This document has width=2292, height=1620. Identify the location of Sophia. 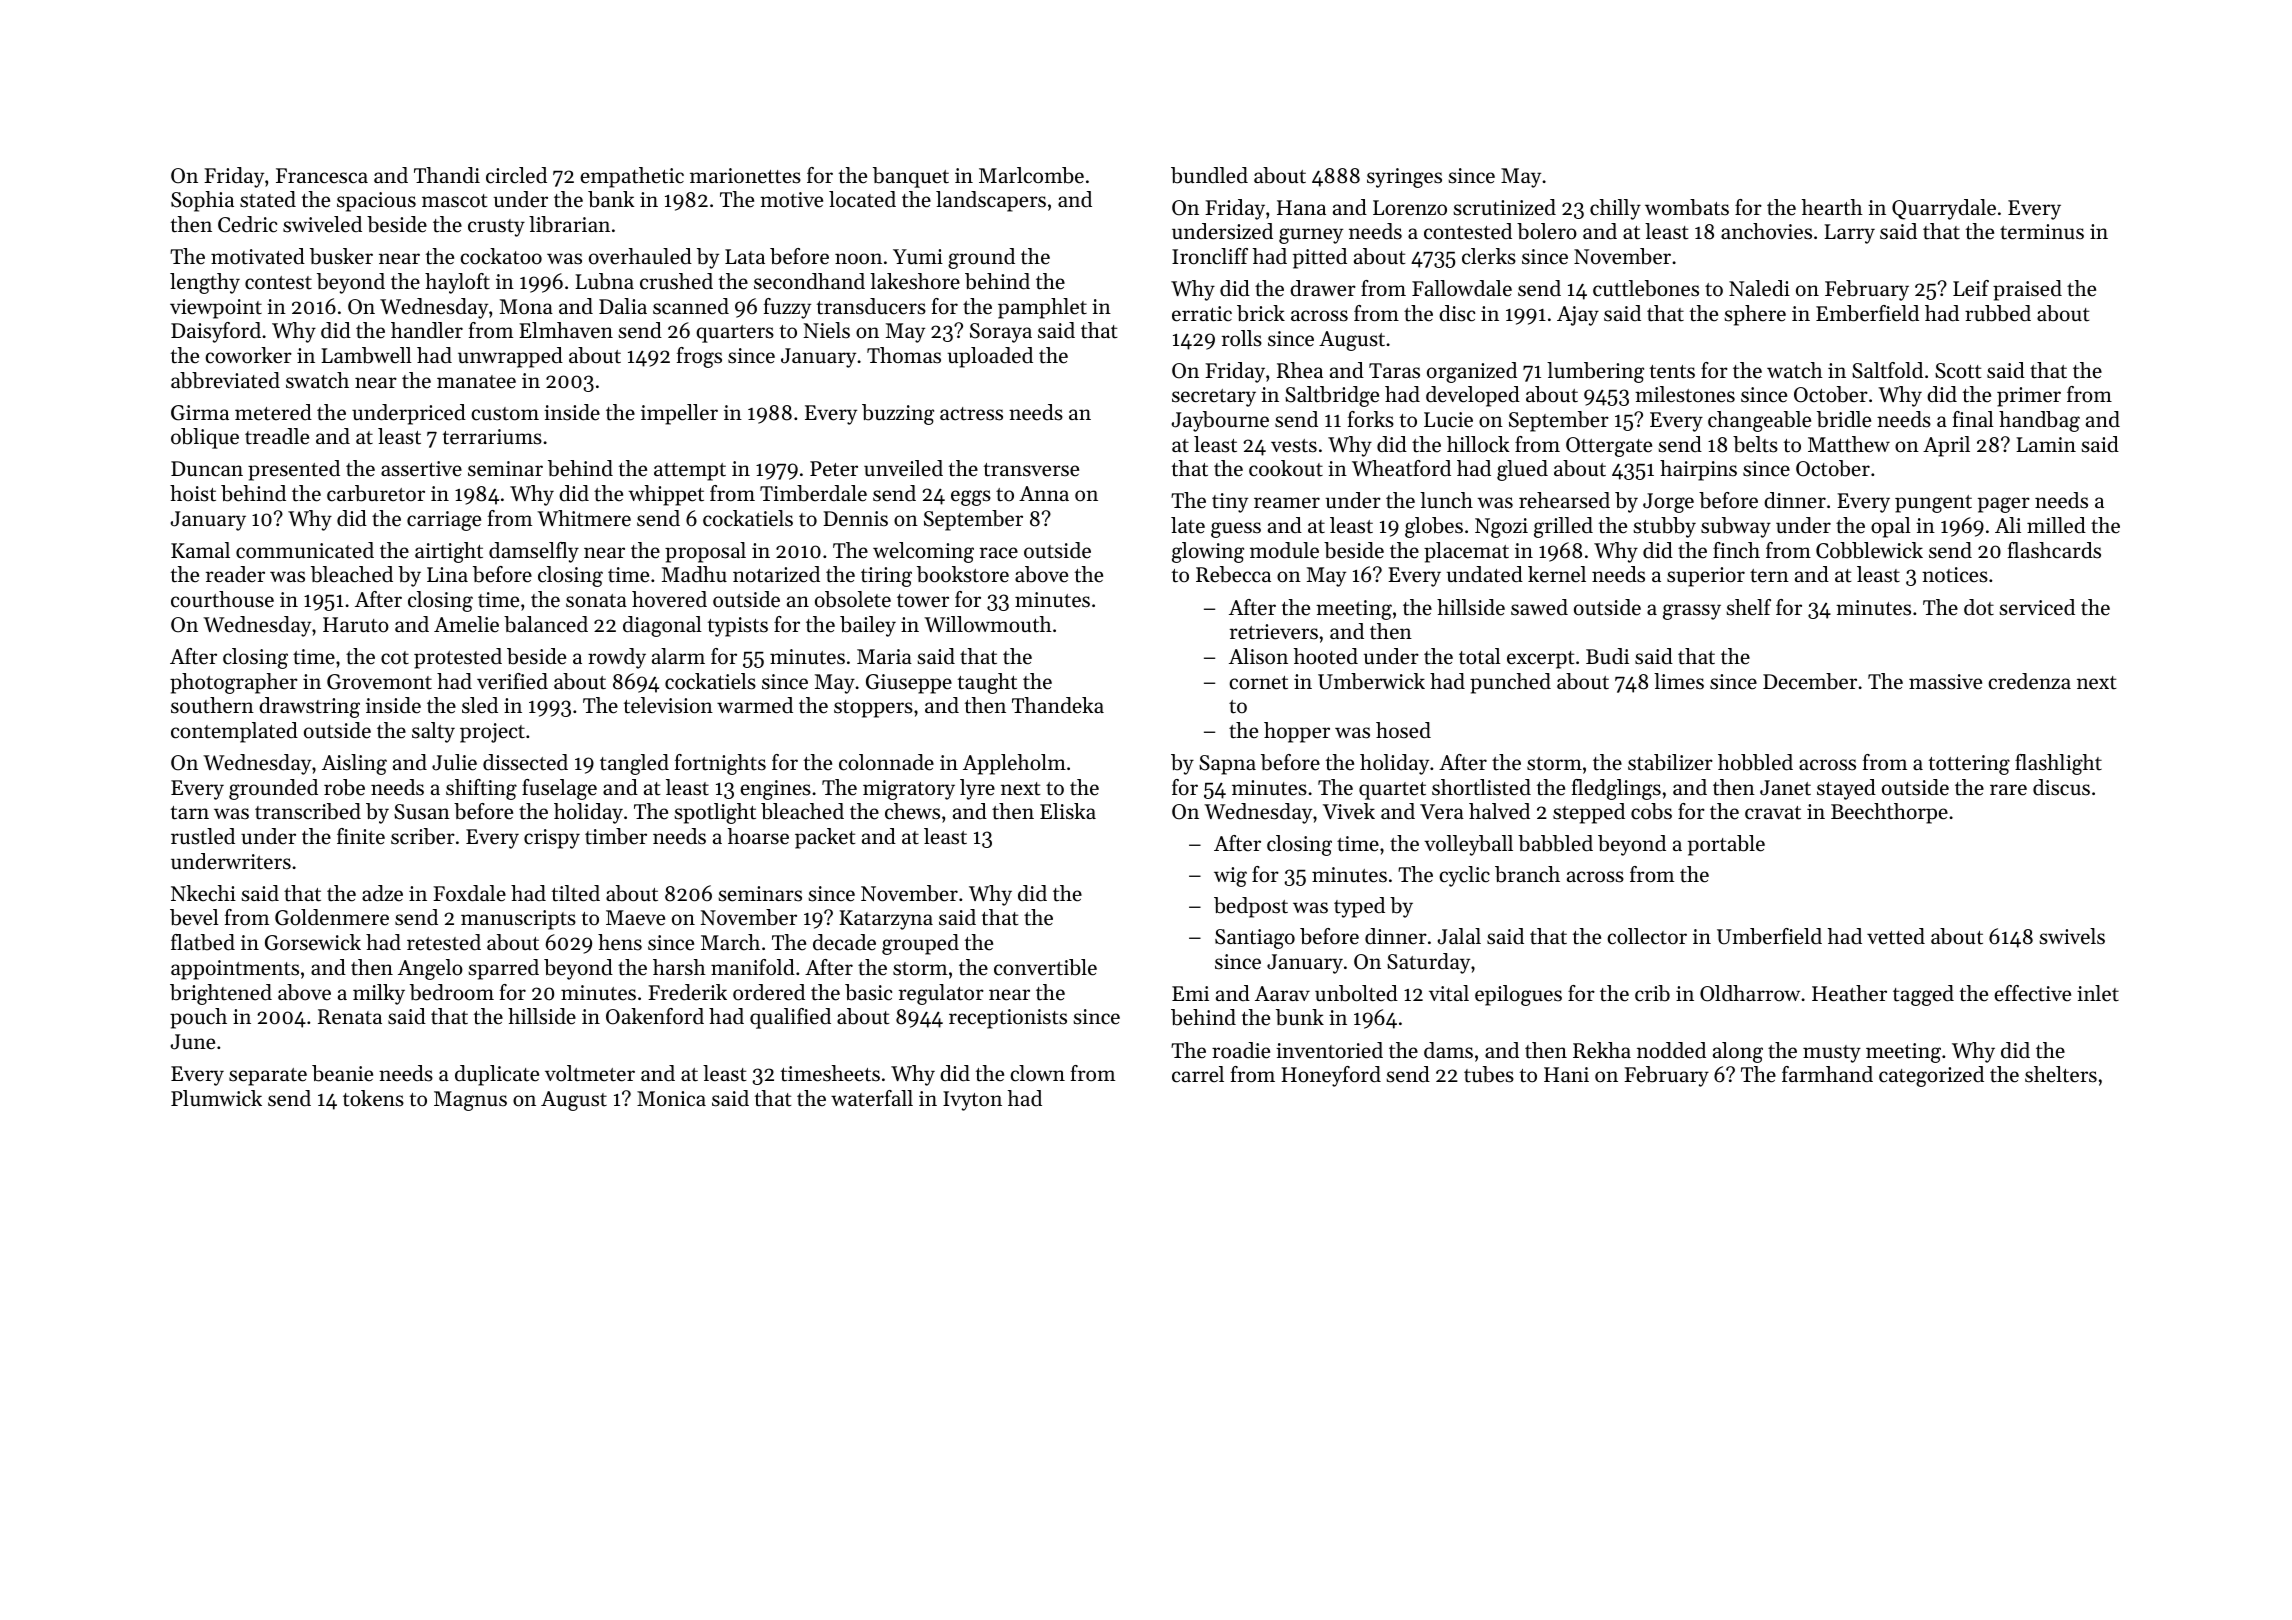
(202, 201).
